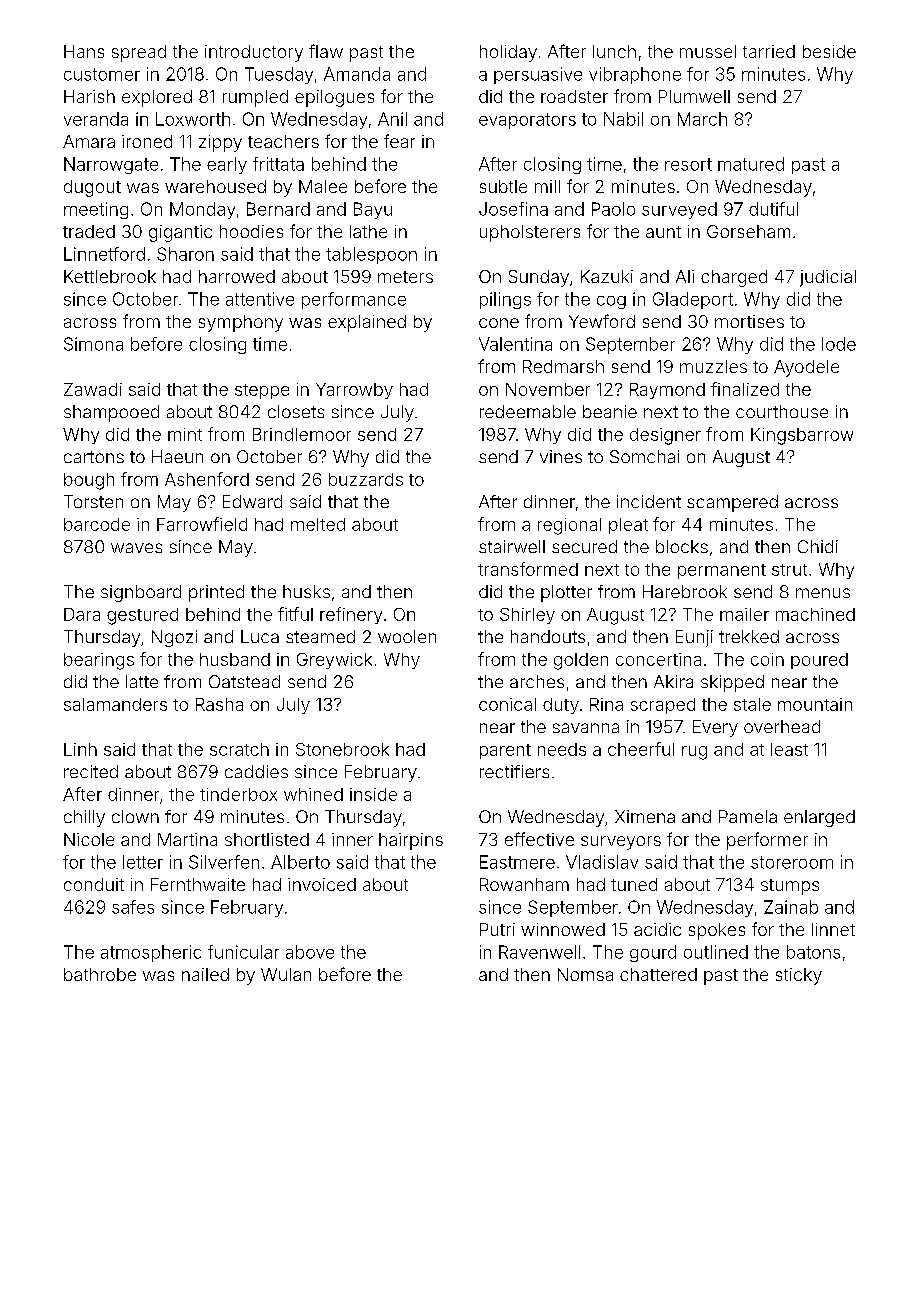  Describe the element at coordinates (679, 210) in the document. I see `surveyed` at that location.
